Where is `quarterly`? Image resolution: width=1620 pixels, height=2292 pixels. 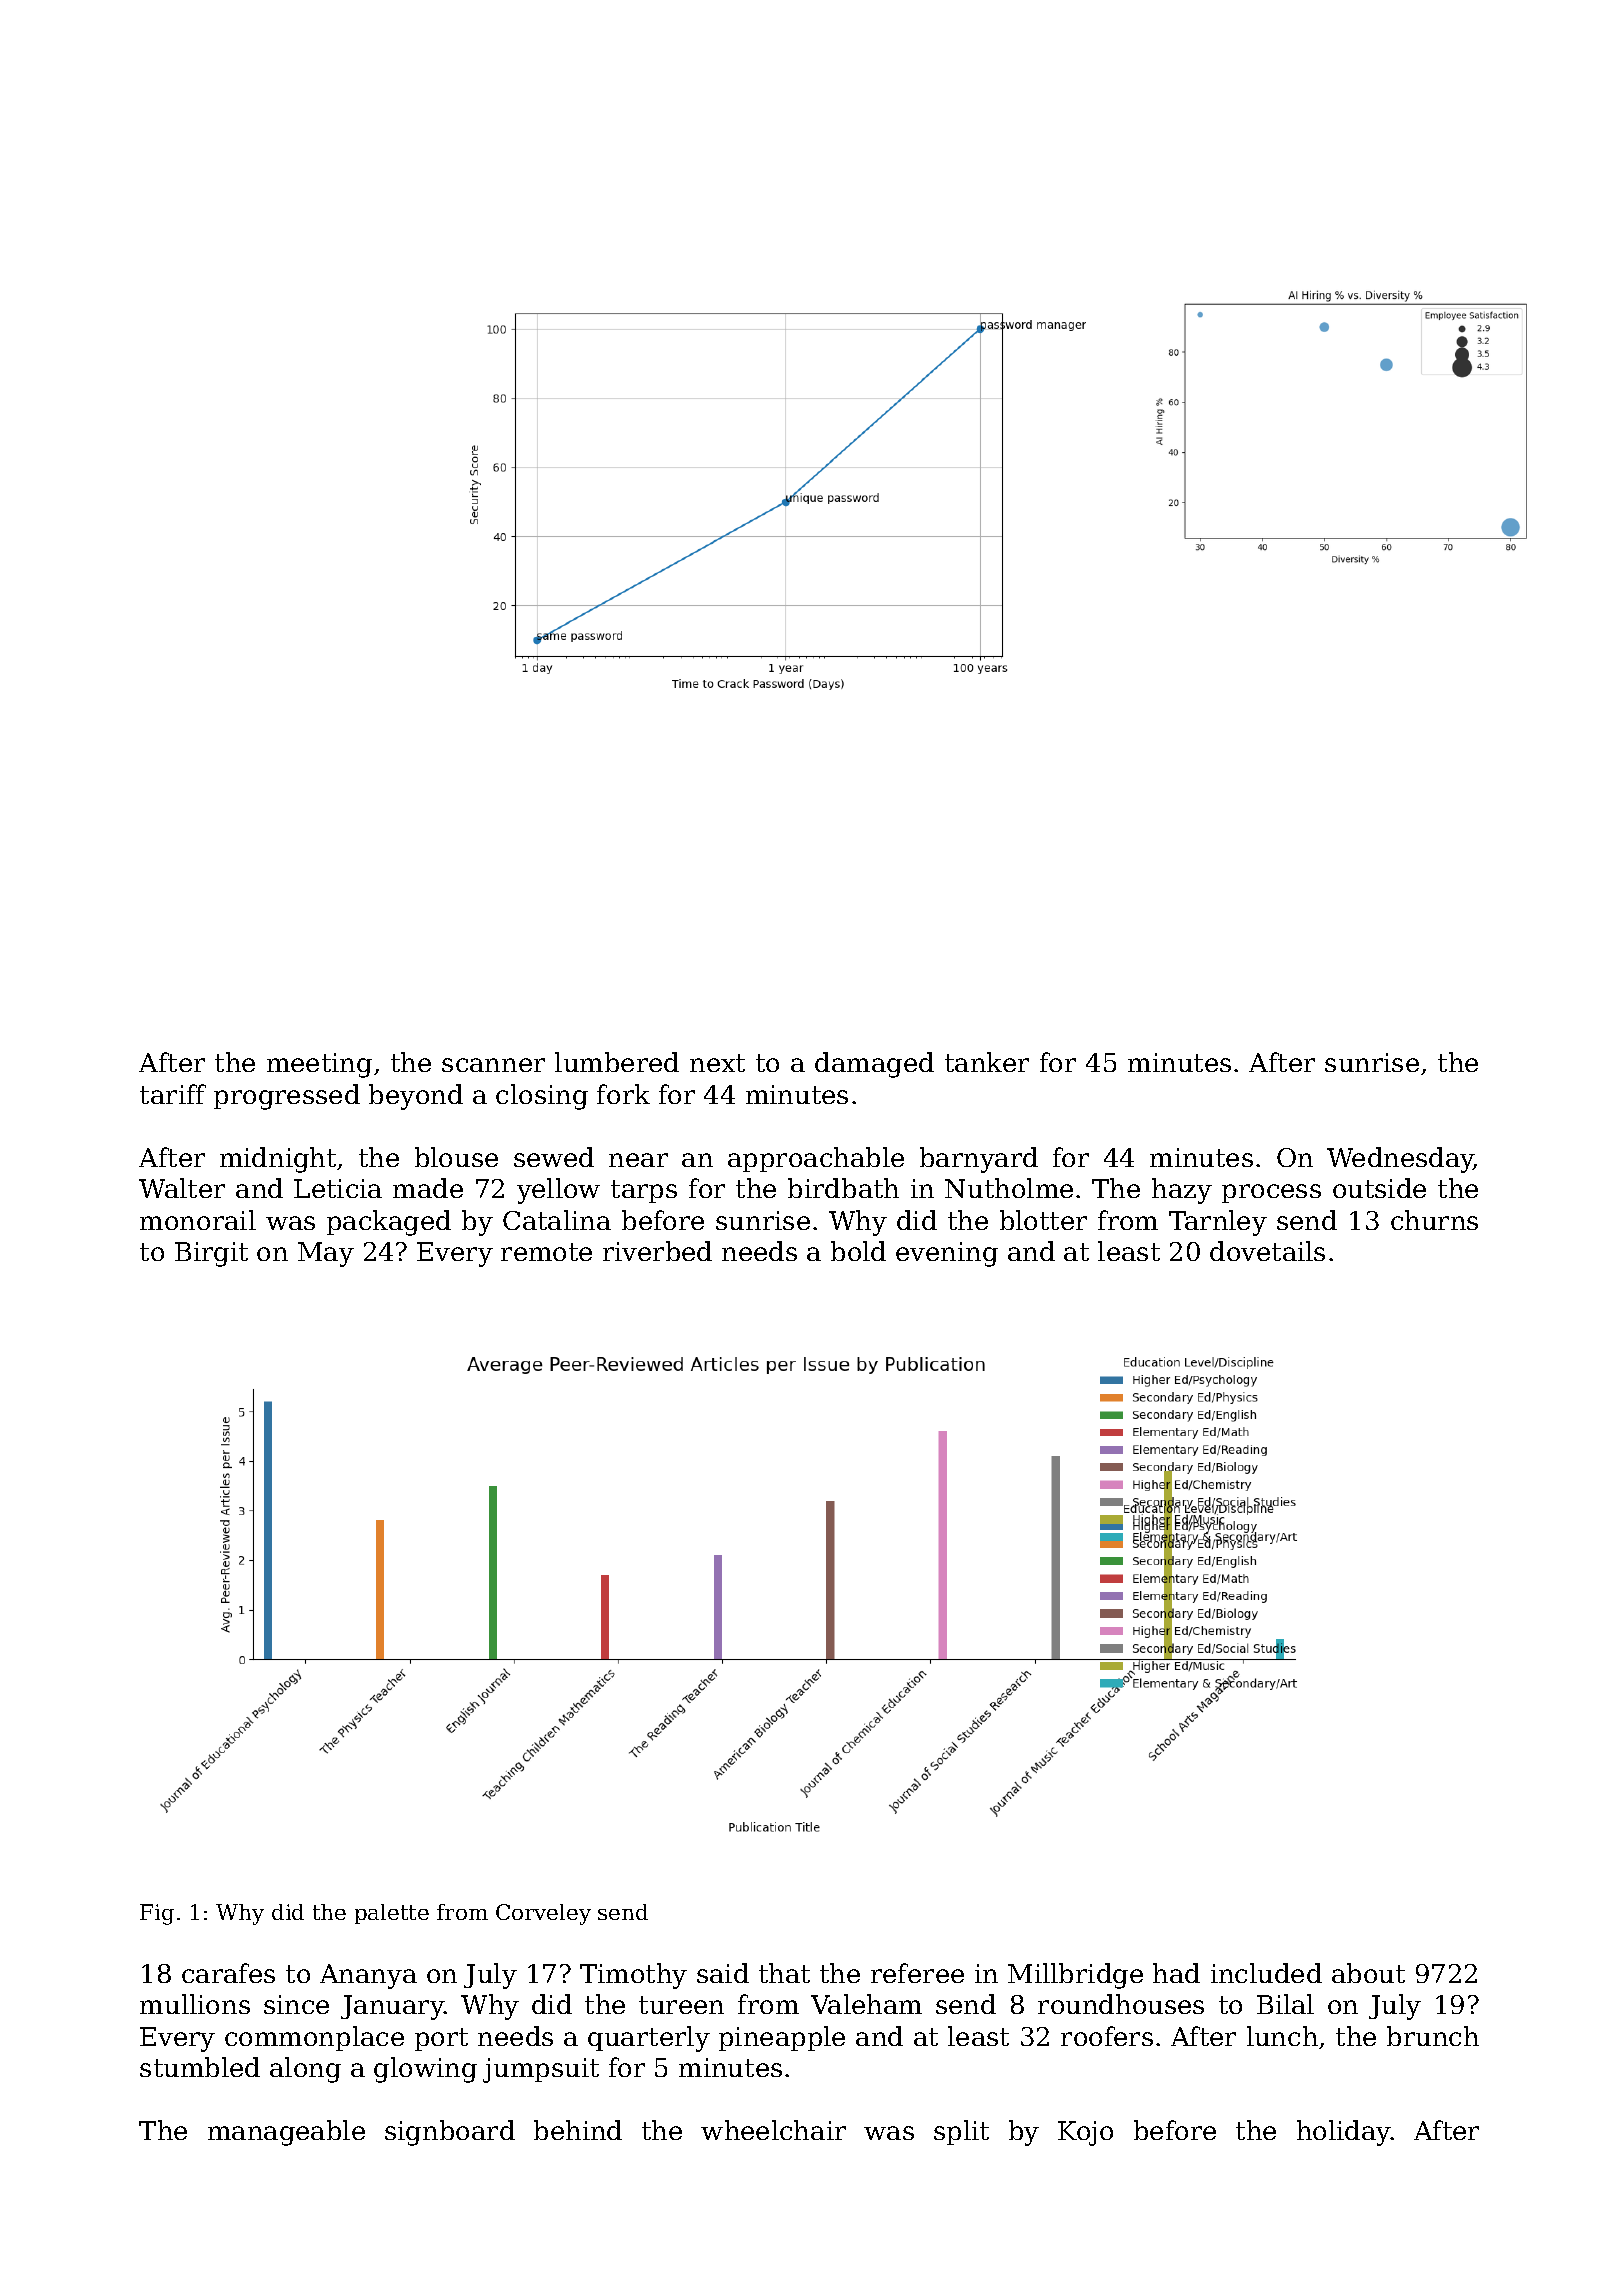
quarterly is located at coordinates (649, 2039).
